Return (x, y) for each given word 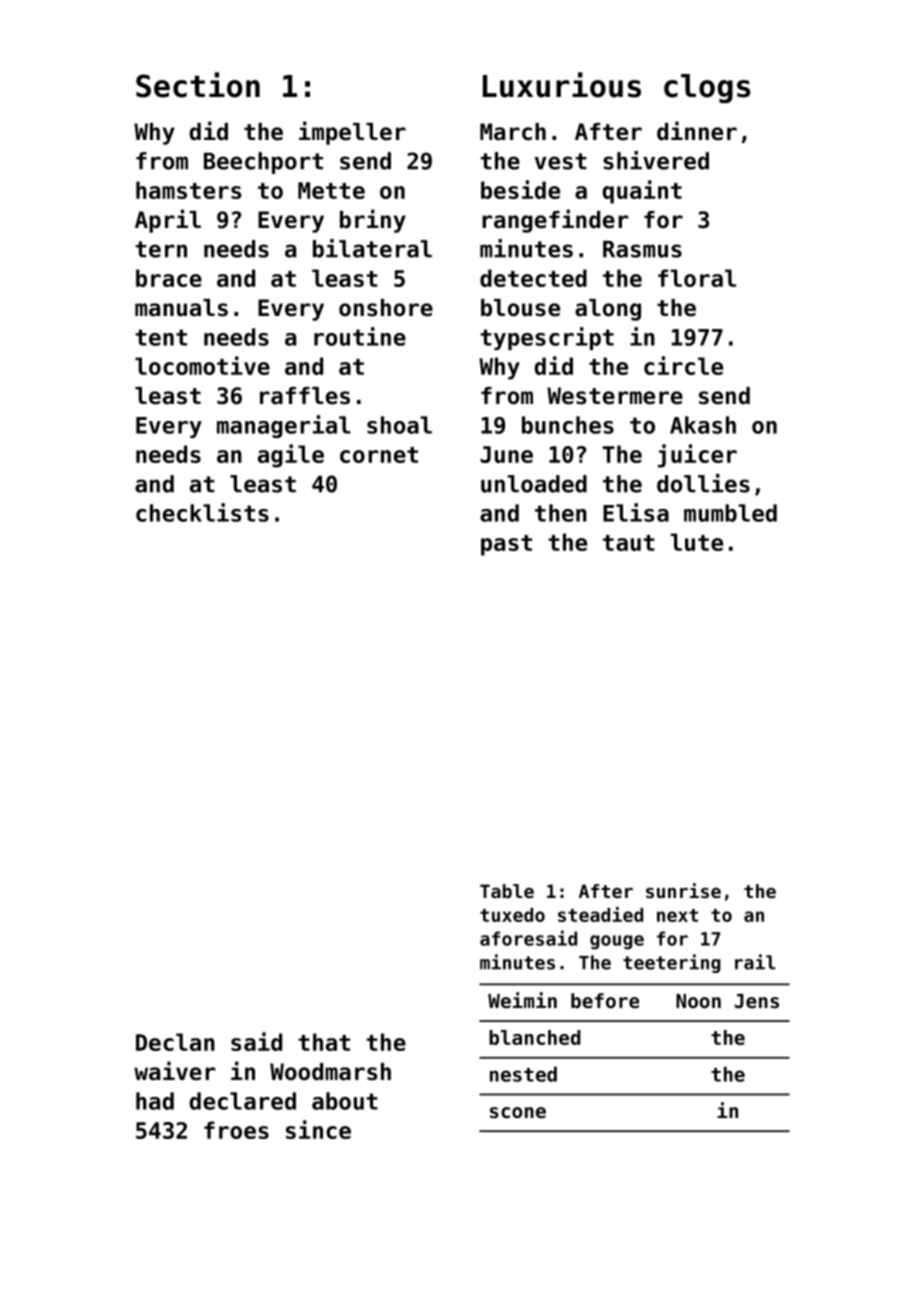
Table (507, 891)
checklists (202, 512)
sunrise (683, 890)
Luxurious (562, 85)
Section (198, 85)
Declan (175, 1042)
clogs (707, 88)
